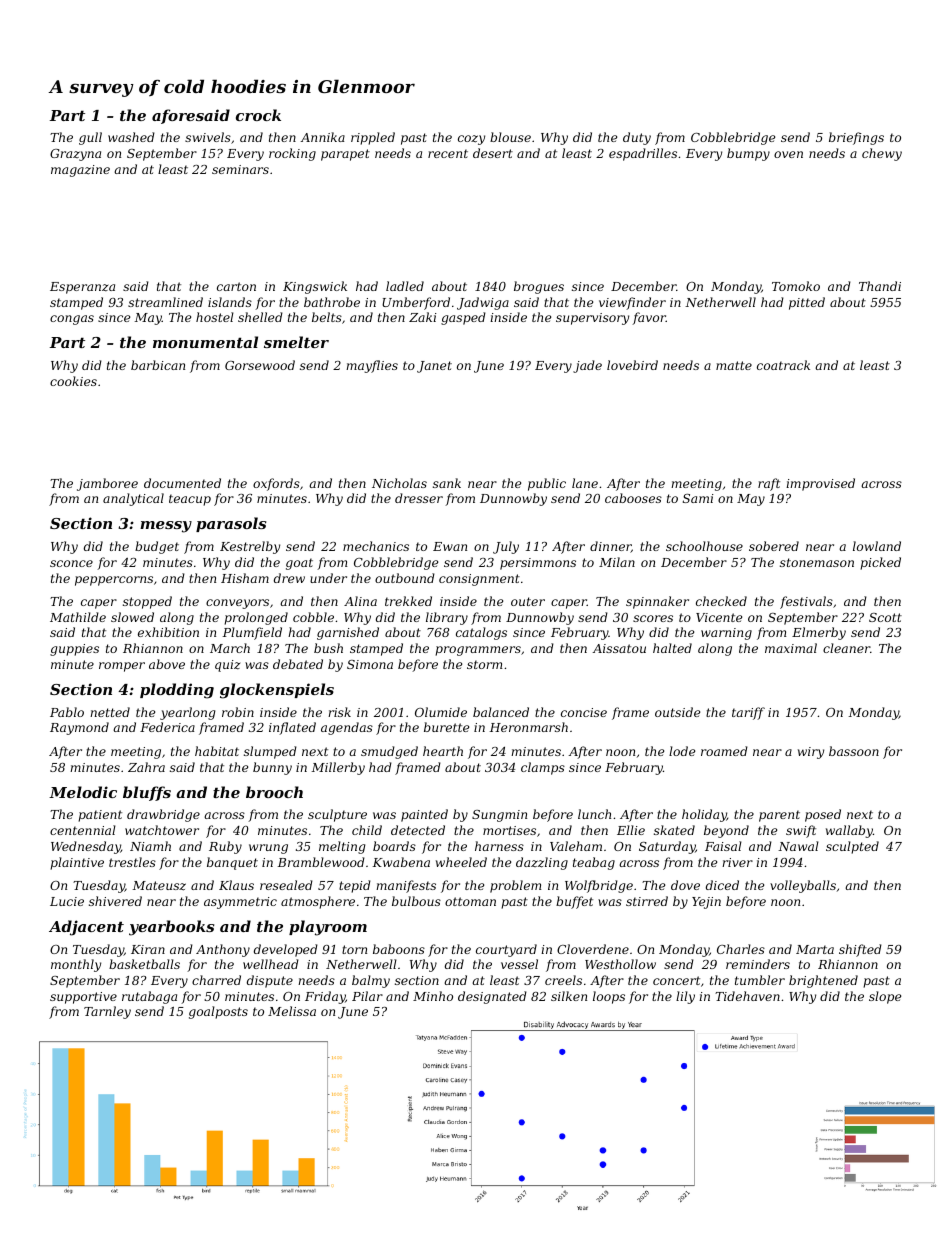  I want to click on briefings, so click(856, 138).
